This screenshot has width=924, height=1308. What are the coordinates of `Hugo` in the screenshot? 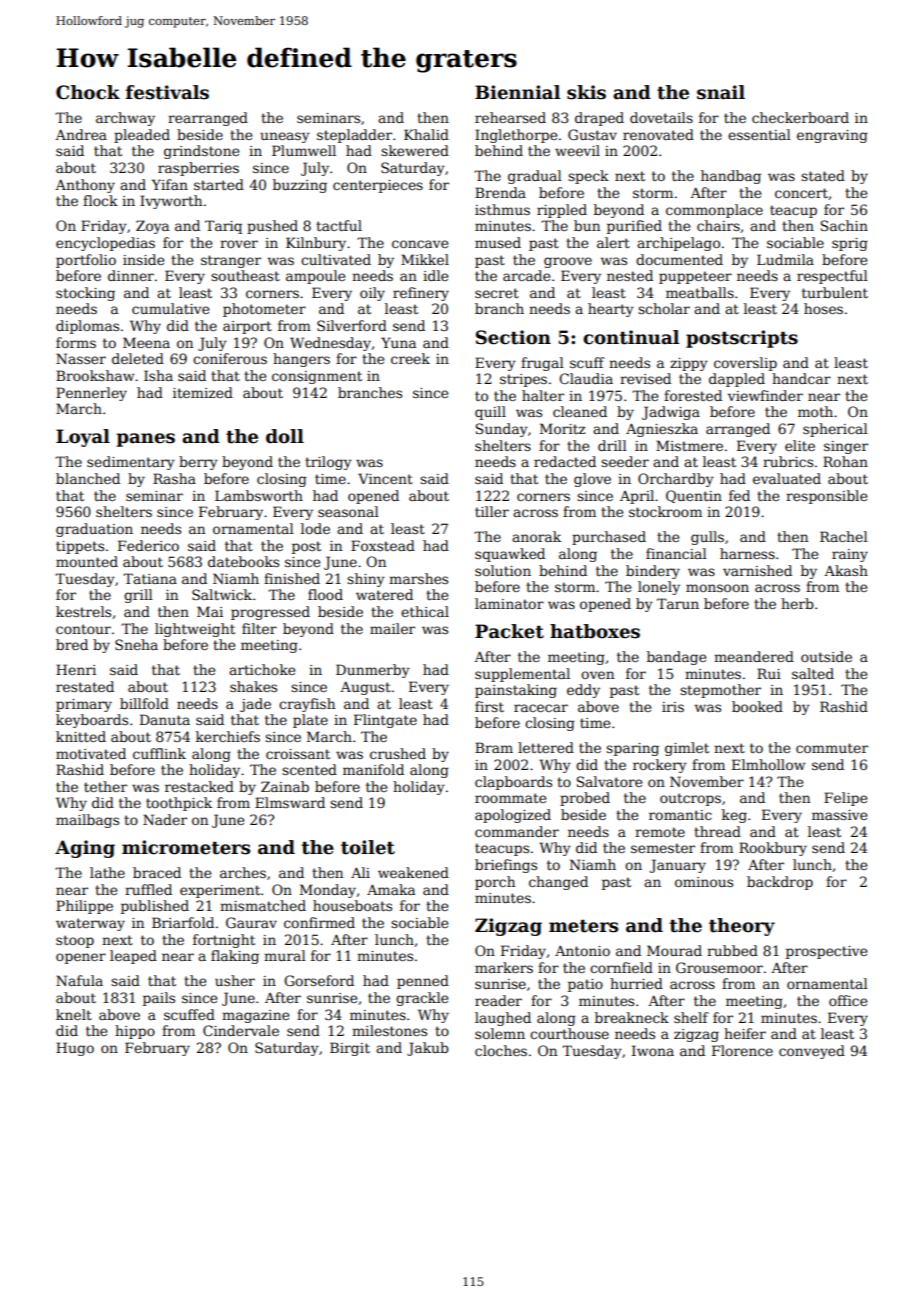 It's located at (75, 1049).
